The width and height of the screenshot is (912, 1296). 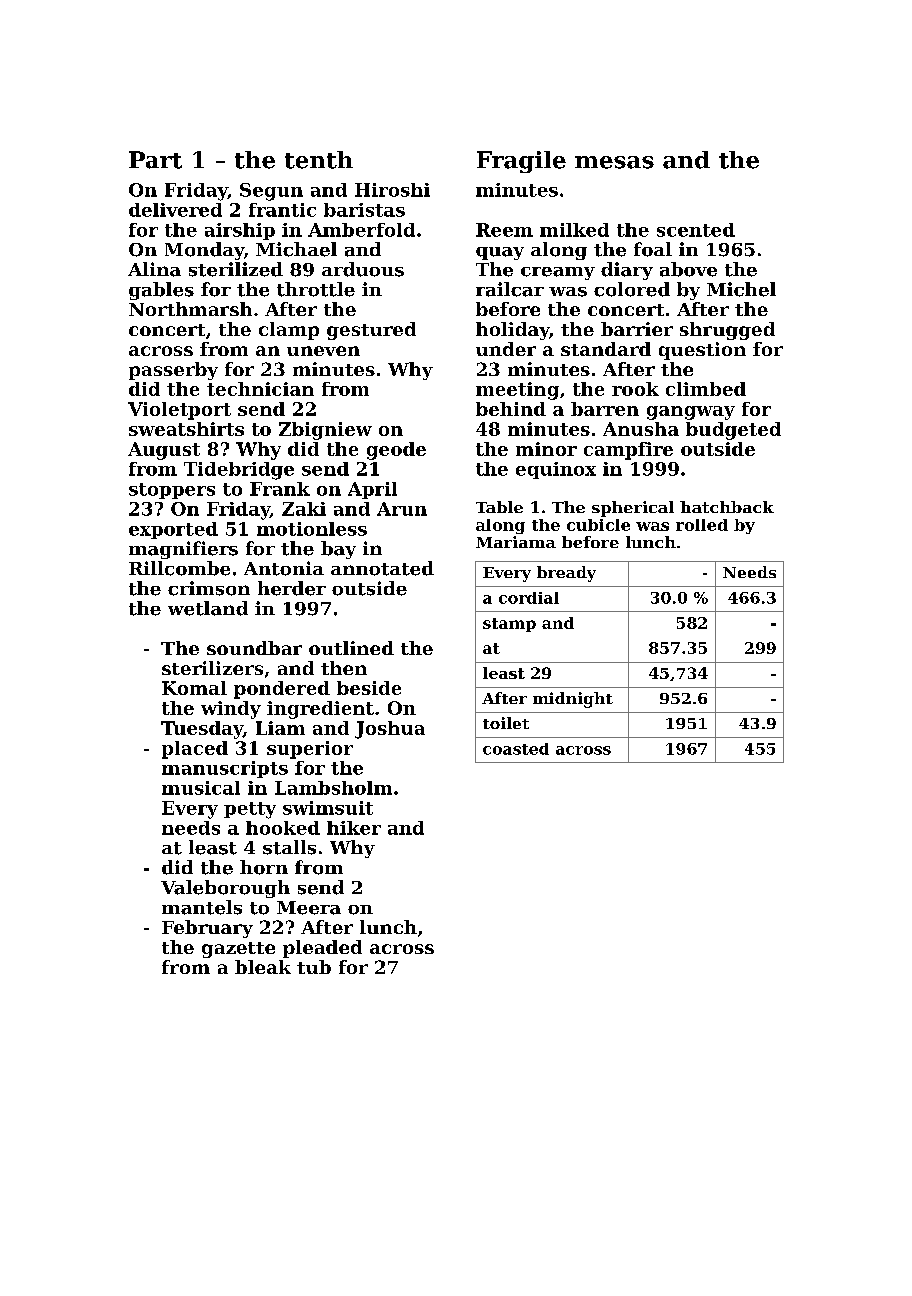 I want to click on Fragile, so click(x=521, y=162).
